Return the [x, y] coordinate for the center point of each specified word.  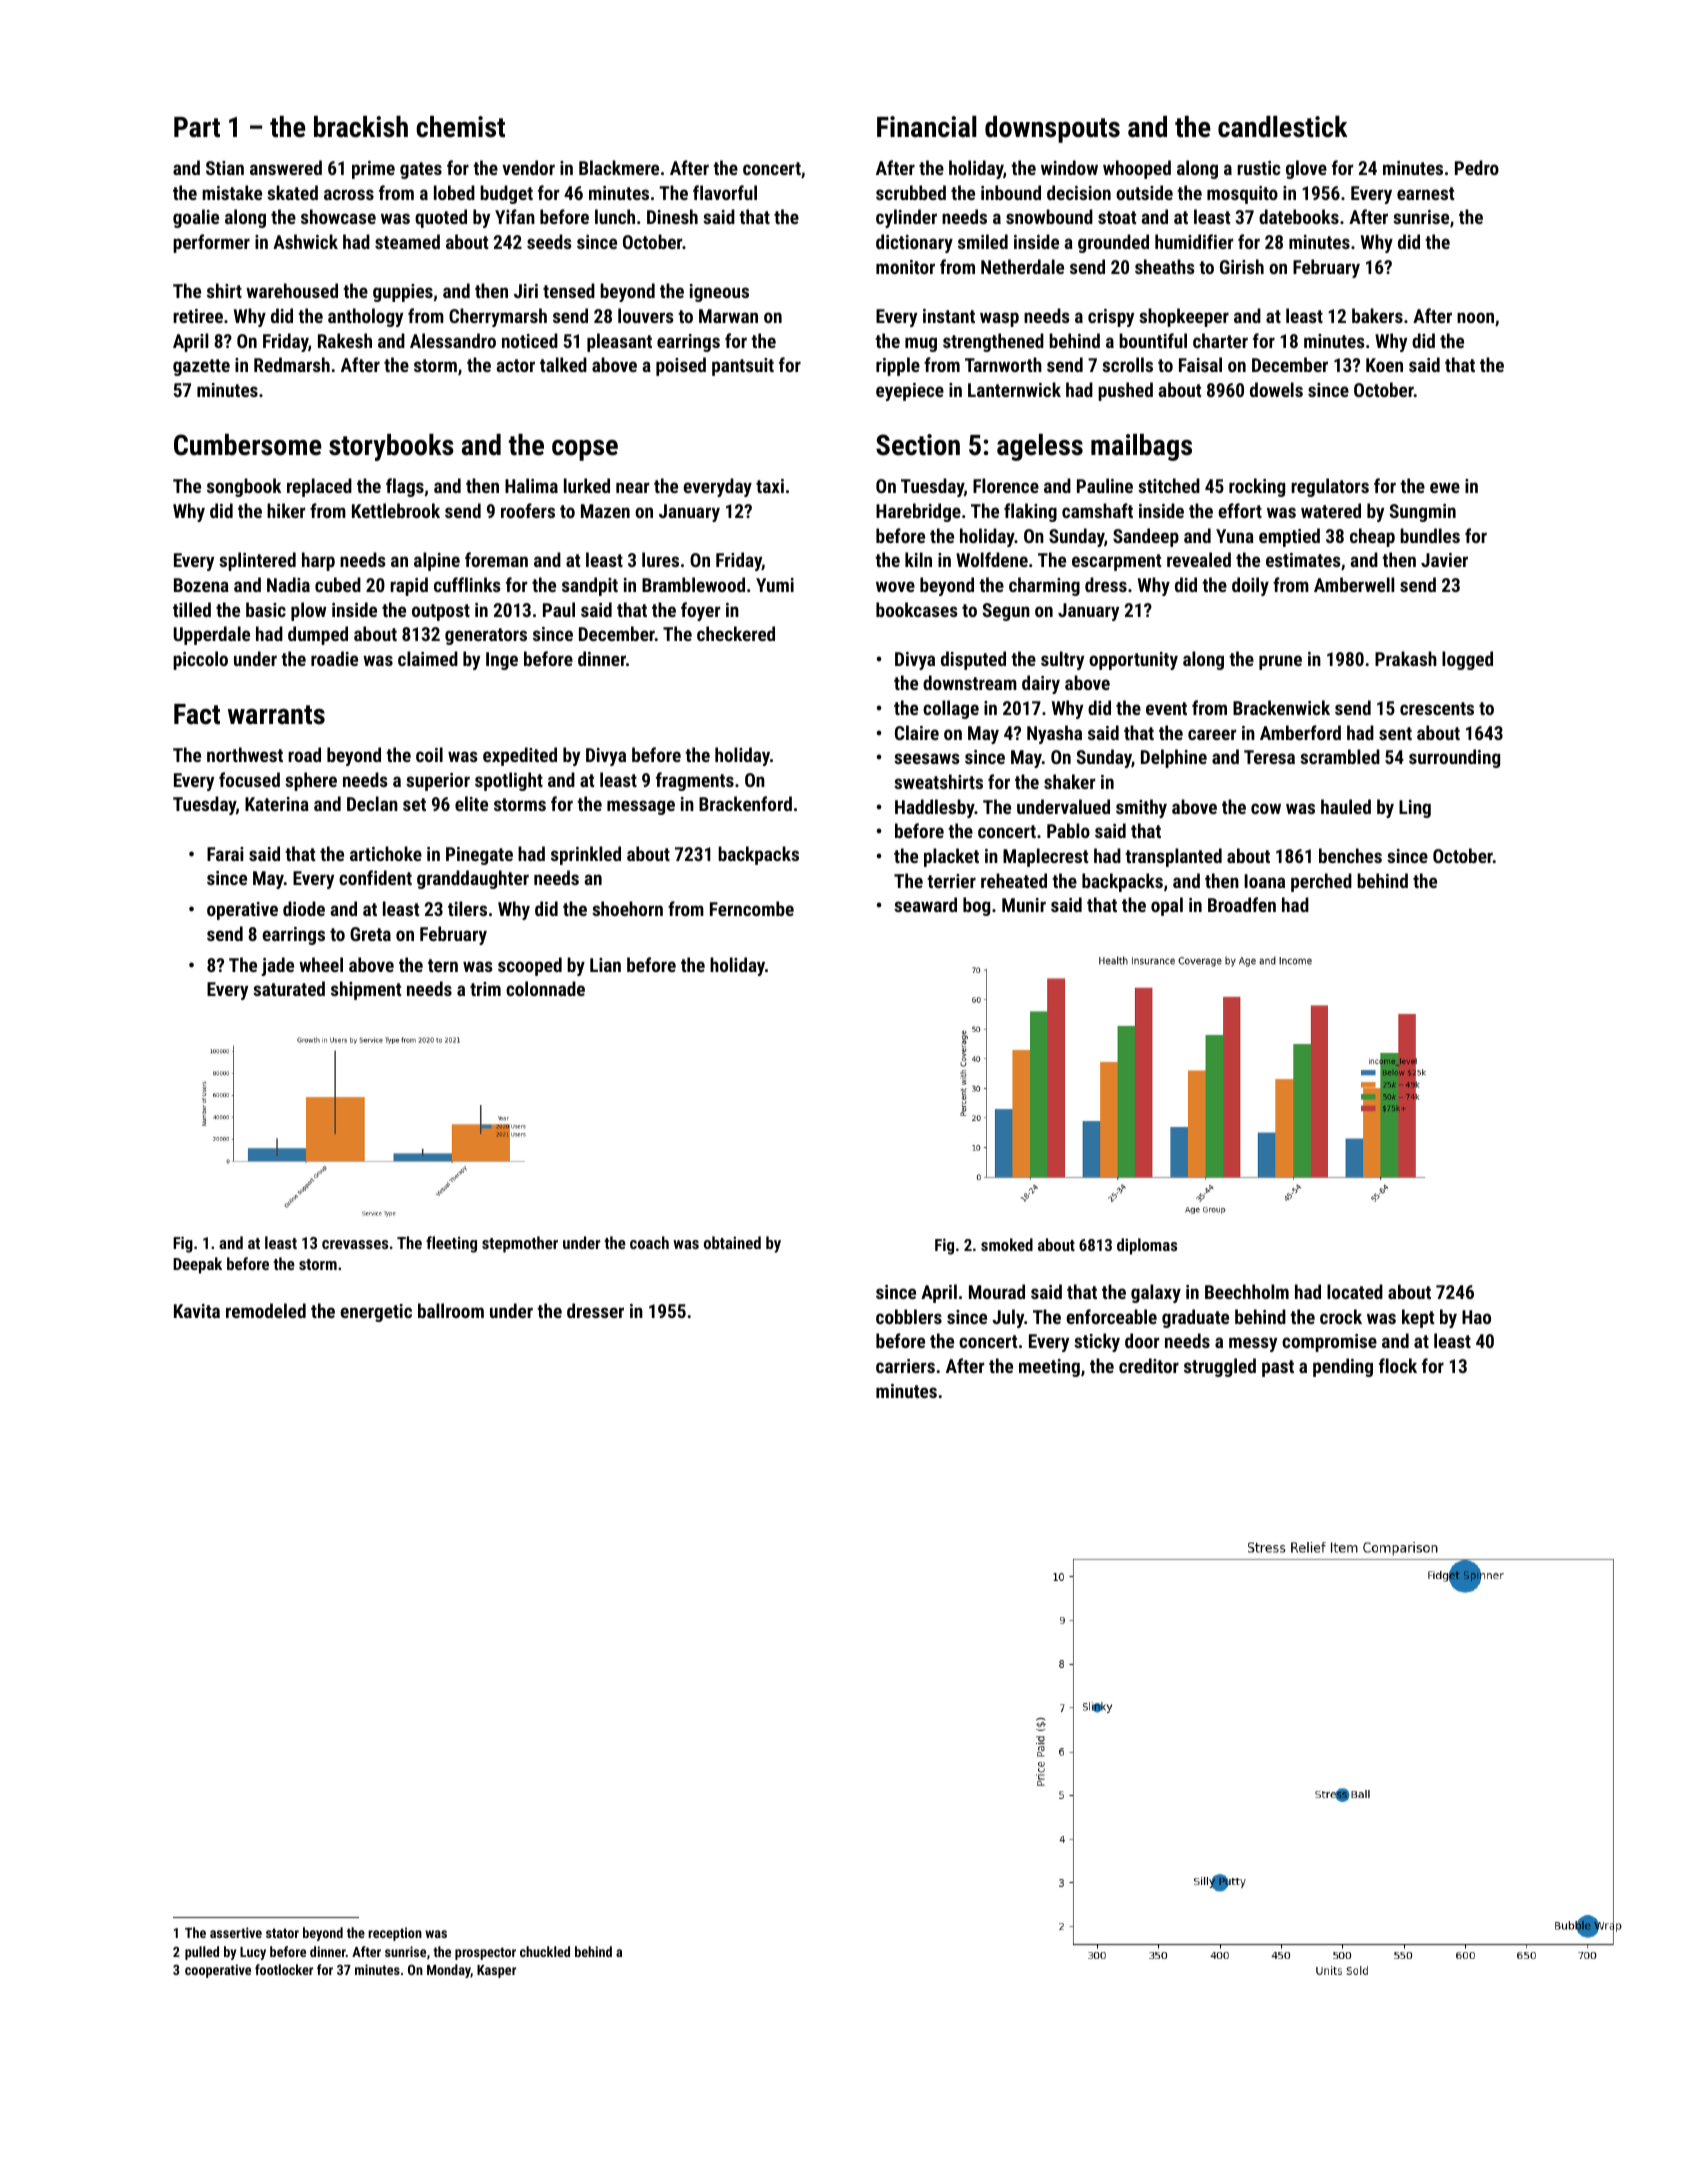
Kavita [197, 1311]
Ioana [1264, 881]
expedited [520, 756]
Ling [1415, 809]
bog [976, 906]
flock [1398, 1365]
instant [949, 316]
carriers [905, 1366]
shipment [366, 990]
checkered [736, 633]
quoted [441, 218]
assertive [236, 1932]
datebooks [1299, 216]
